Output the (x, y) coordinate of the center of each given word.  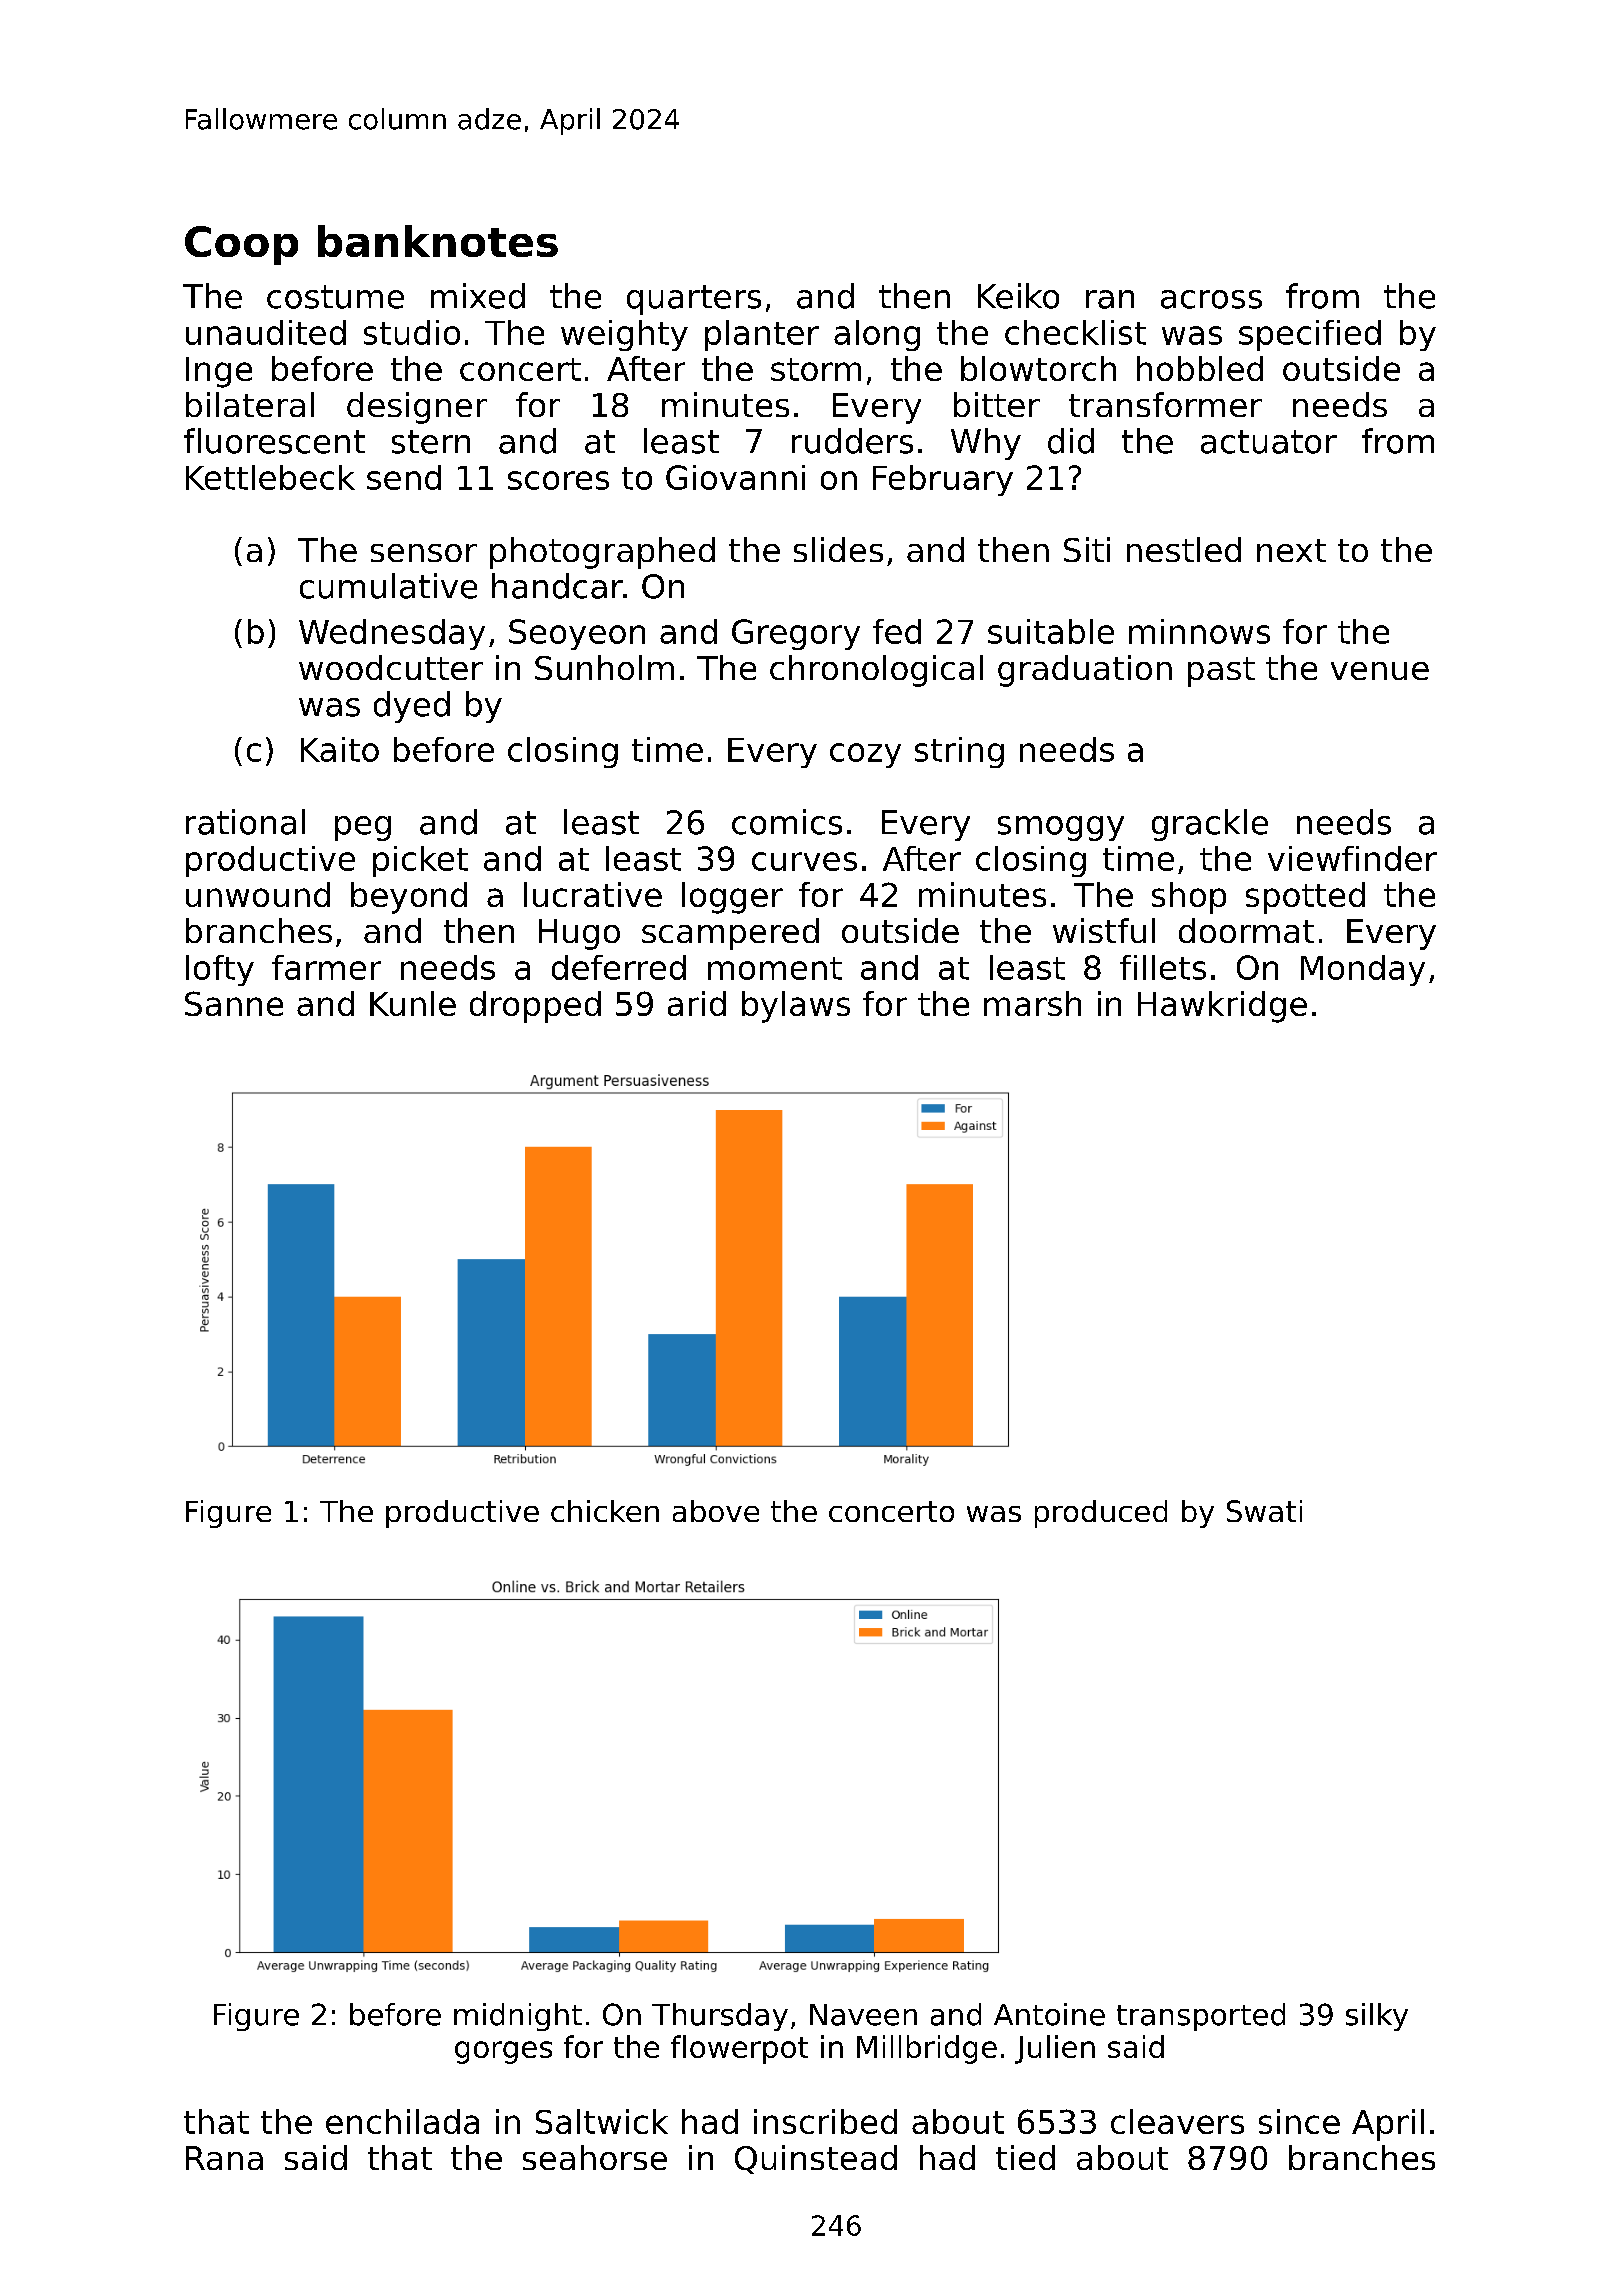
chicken (605, 1511)
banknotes (438, 241)
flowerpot (739, 2049)
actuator (1269, 442)
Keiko (1018, 296)
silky (1377, 2017)
